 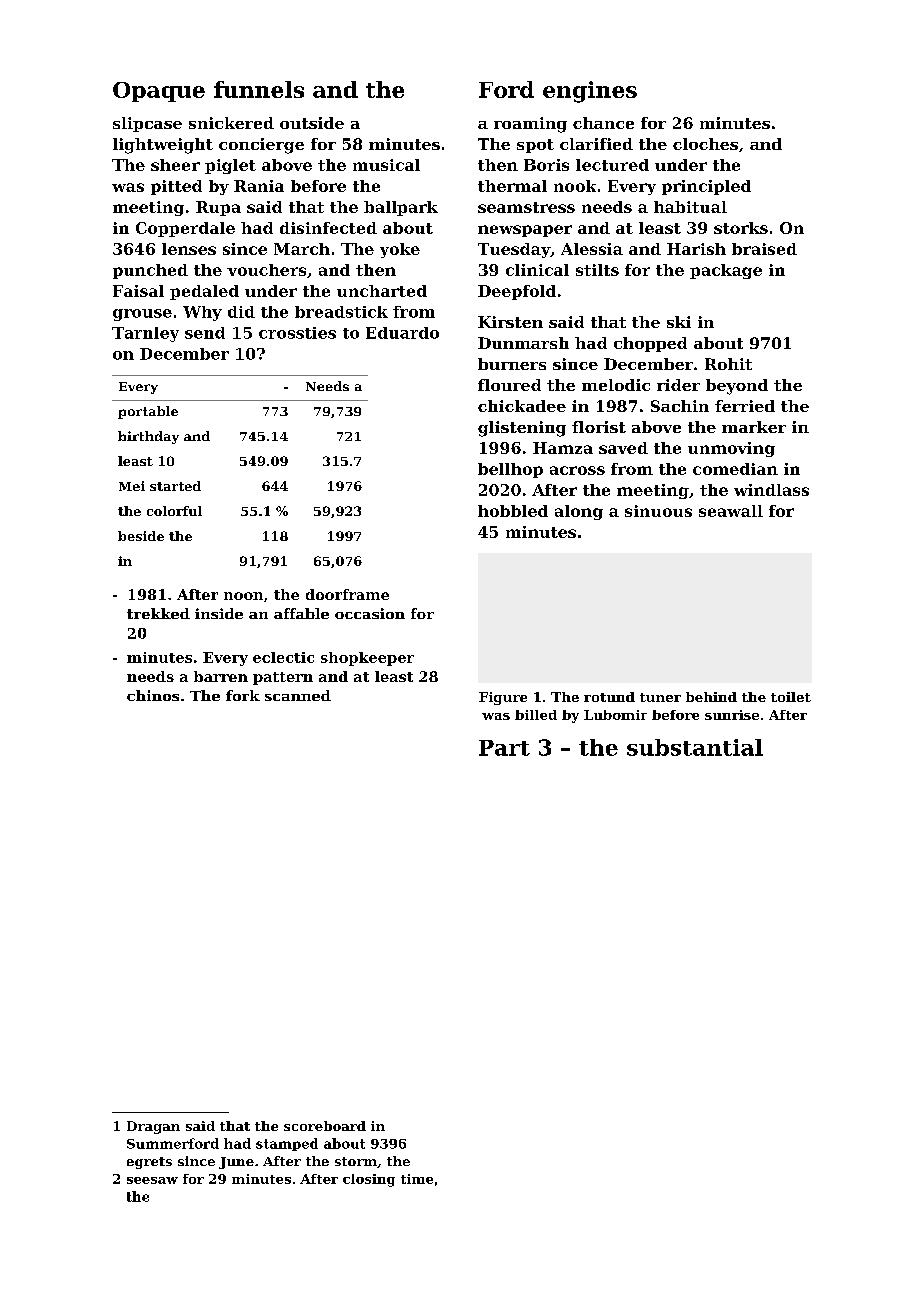 What do you see at coordinates (590, 92) in the image?
I see `engines` at bounding box center [590, 92].
